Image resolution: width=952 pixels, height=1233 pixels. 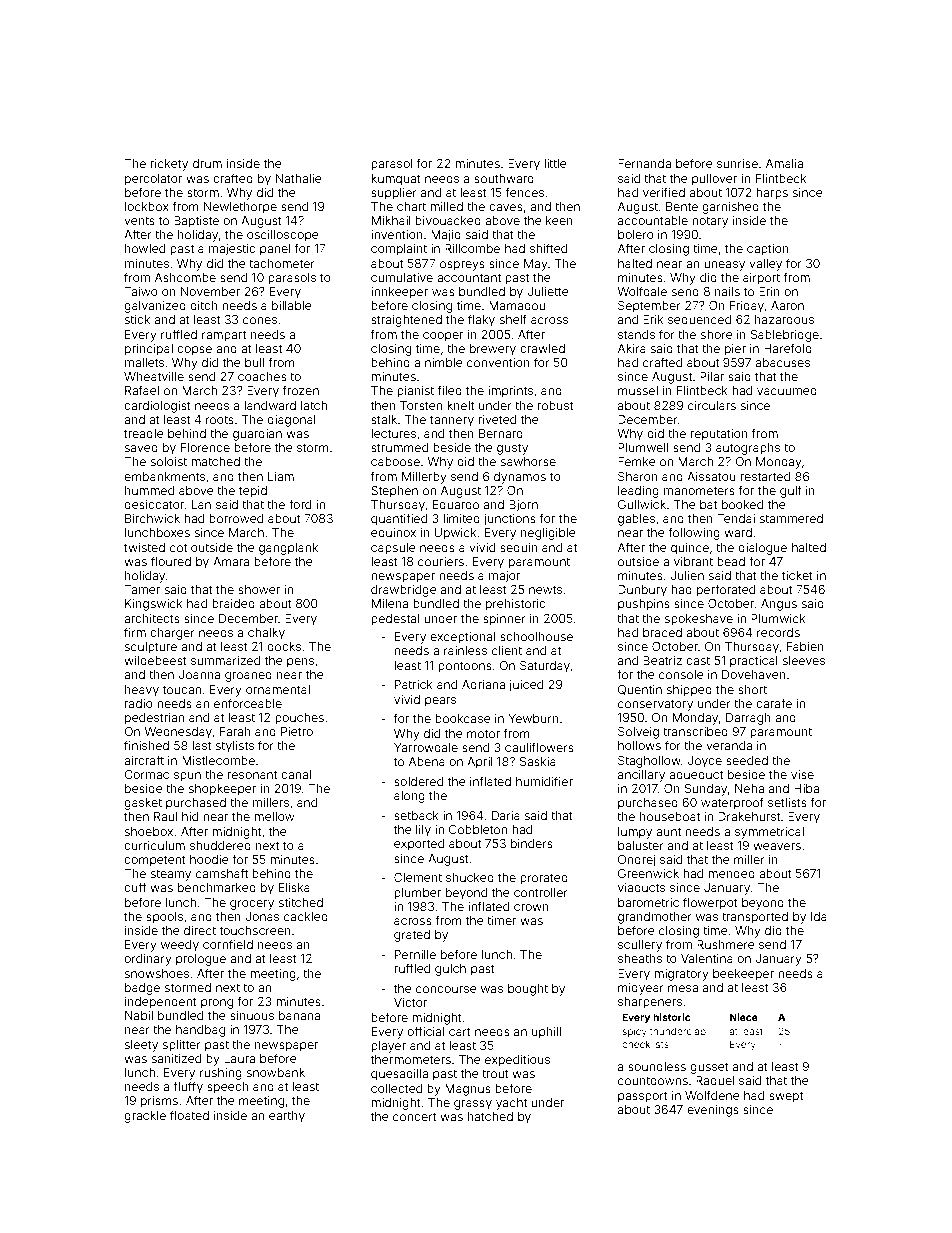 I want to click on Tendai, so click(x=736, y=518).
